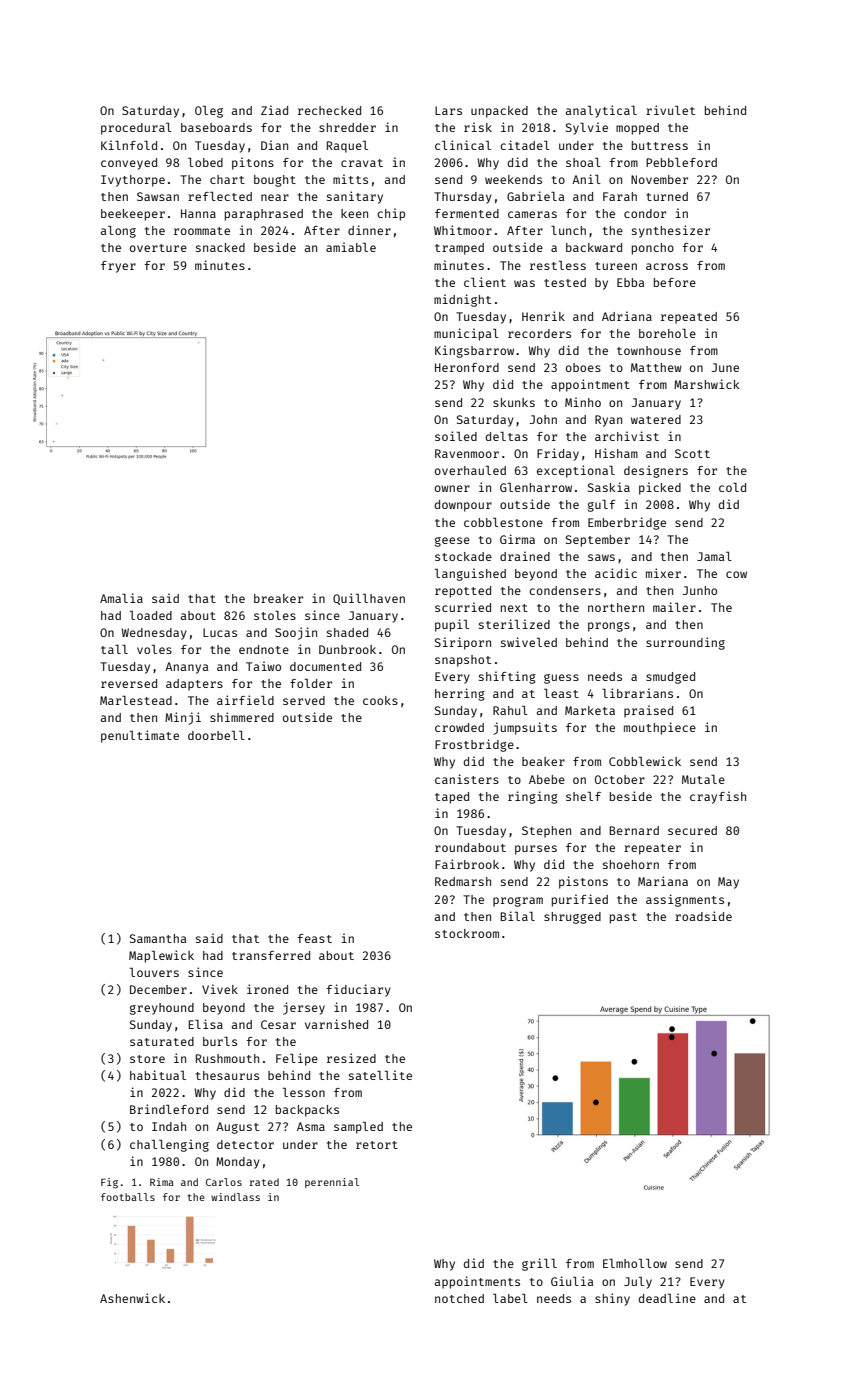  Describe the element at coordinates (467, 453) in the screenshot. I see `Ravenmoor` at that location.
